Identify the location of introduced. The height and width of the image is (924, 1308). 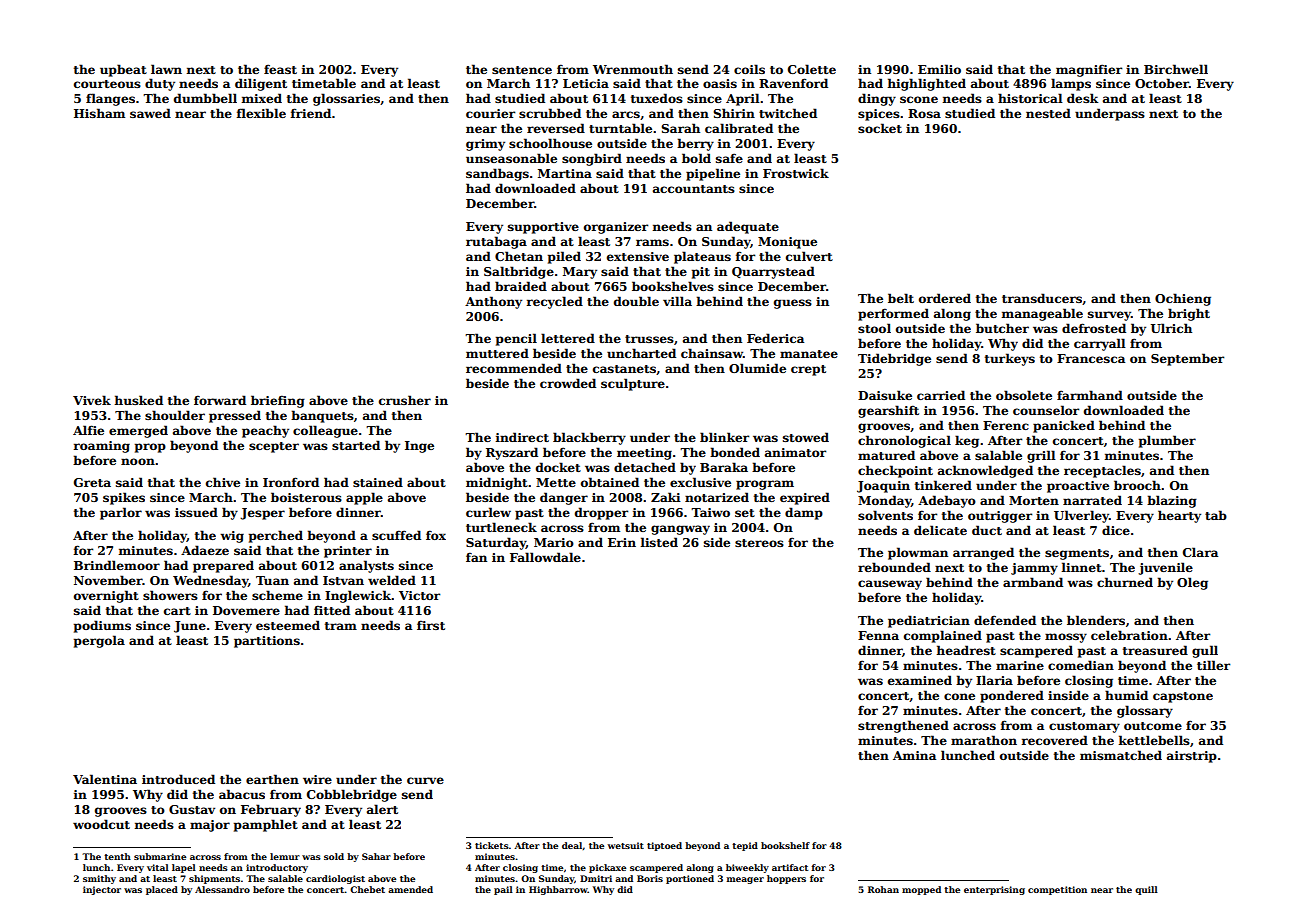
(178, 779).
